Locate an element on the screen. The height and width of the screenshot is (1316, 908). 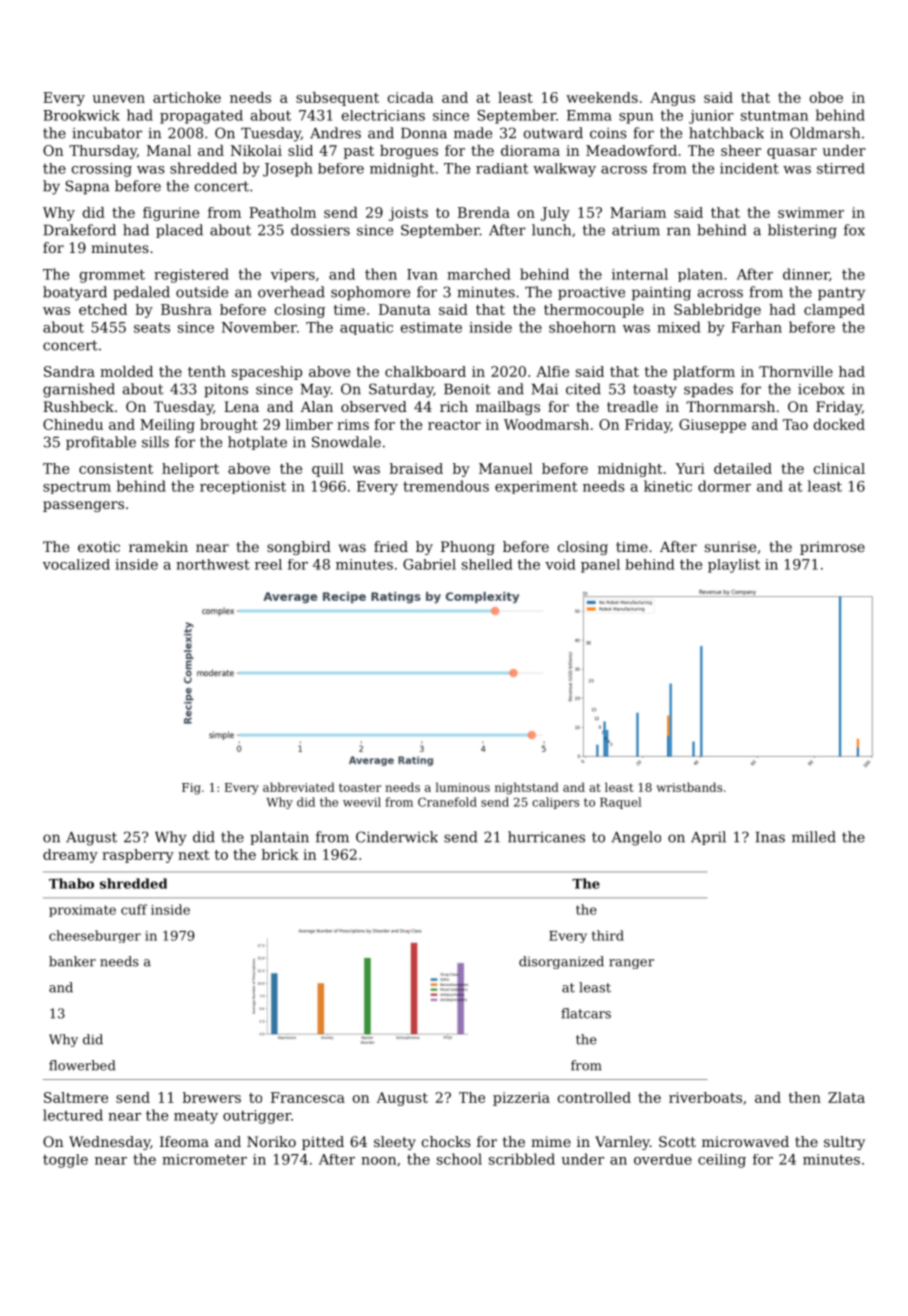
Drakeford is located at coordinates (80, 230).
